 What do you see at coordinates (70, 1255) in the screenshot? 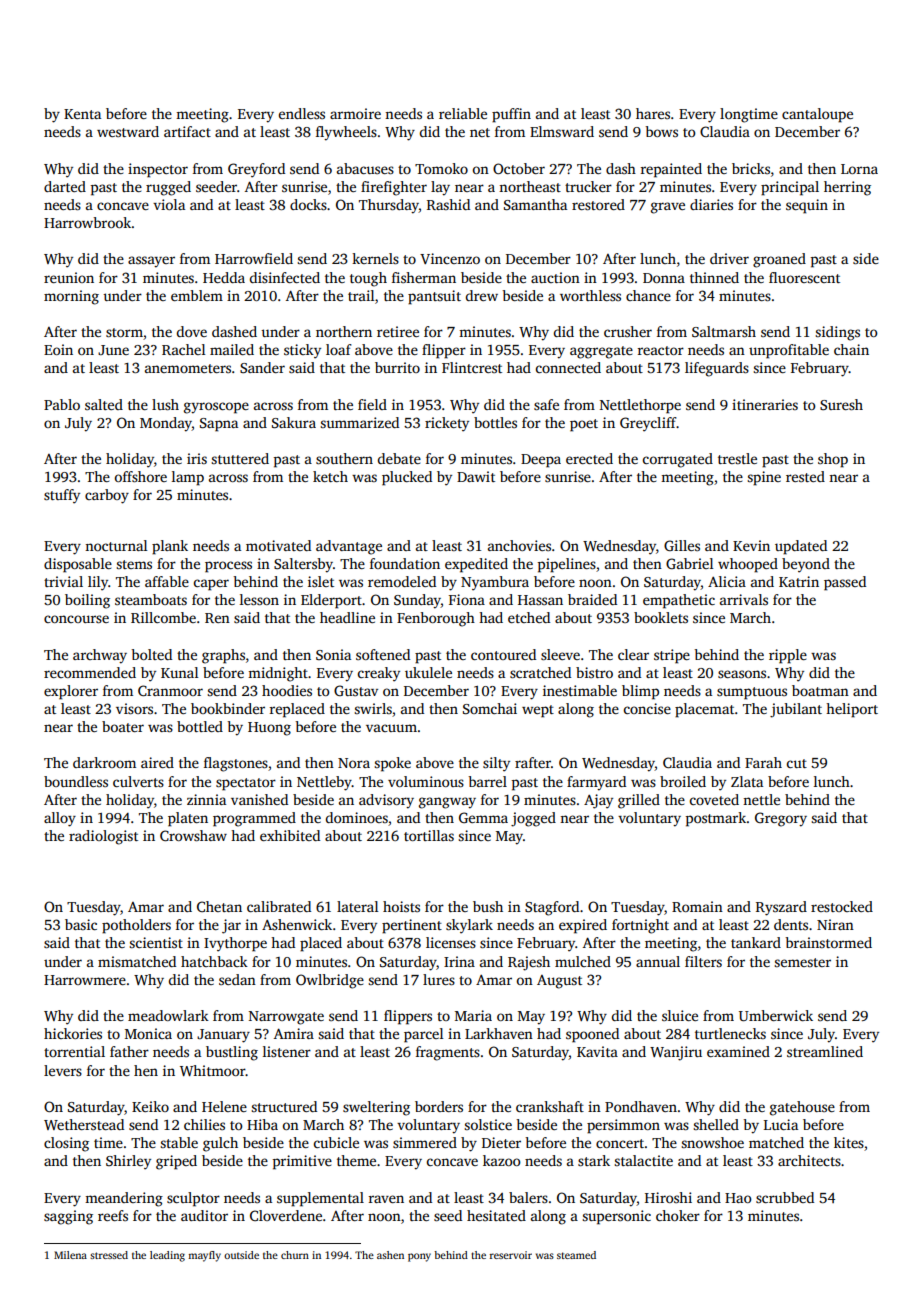
I see `Milena` at bounding box center [70, 1255].
